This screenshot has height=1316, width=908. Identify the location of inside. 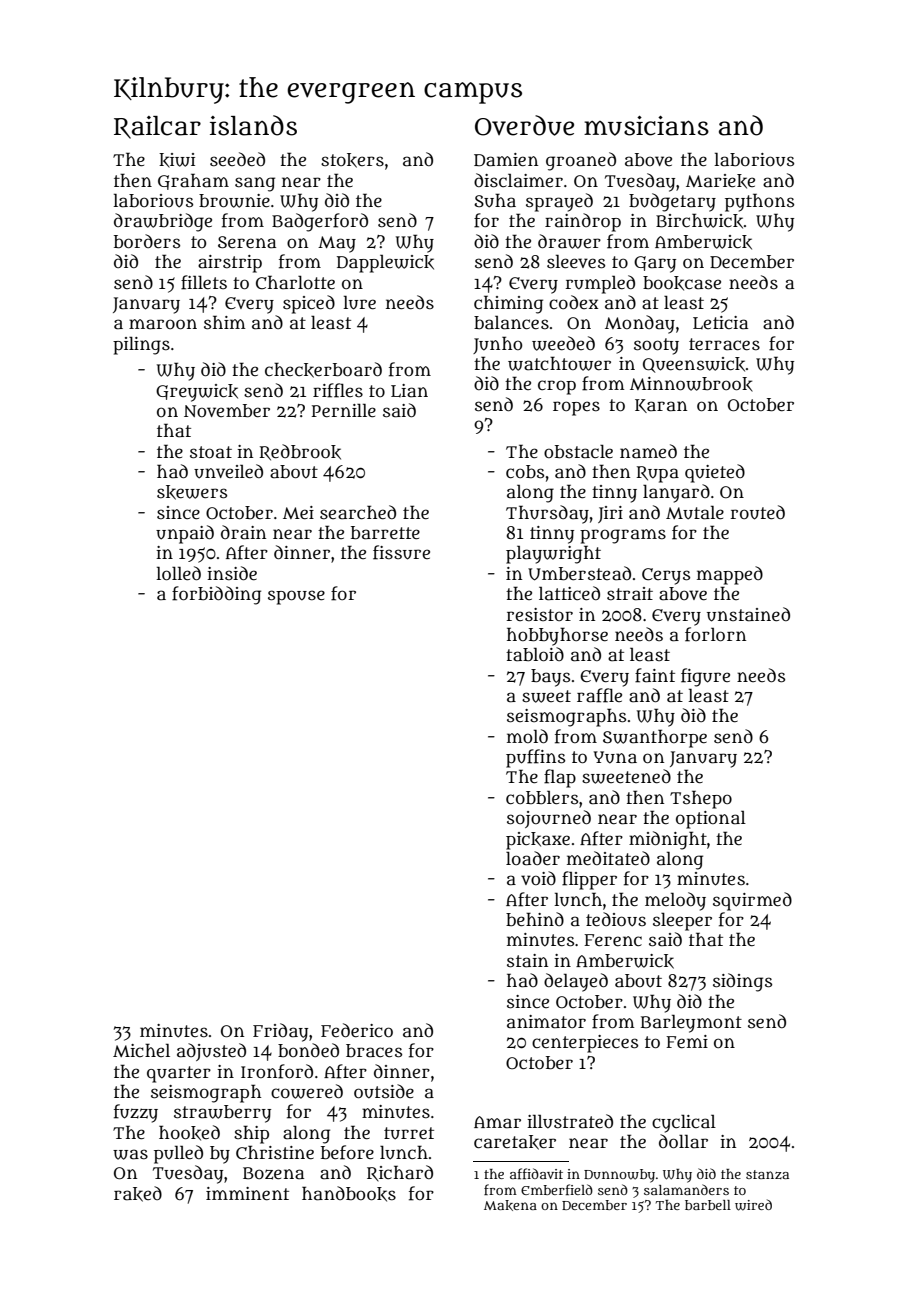
(232, 573).
